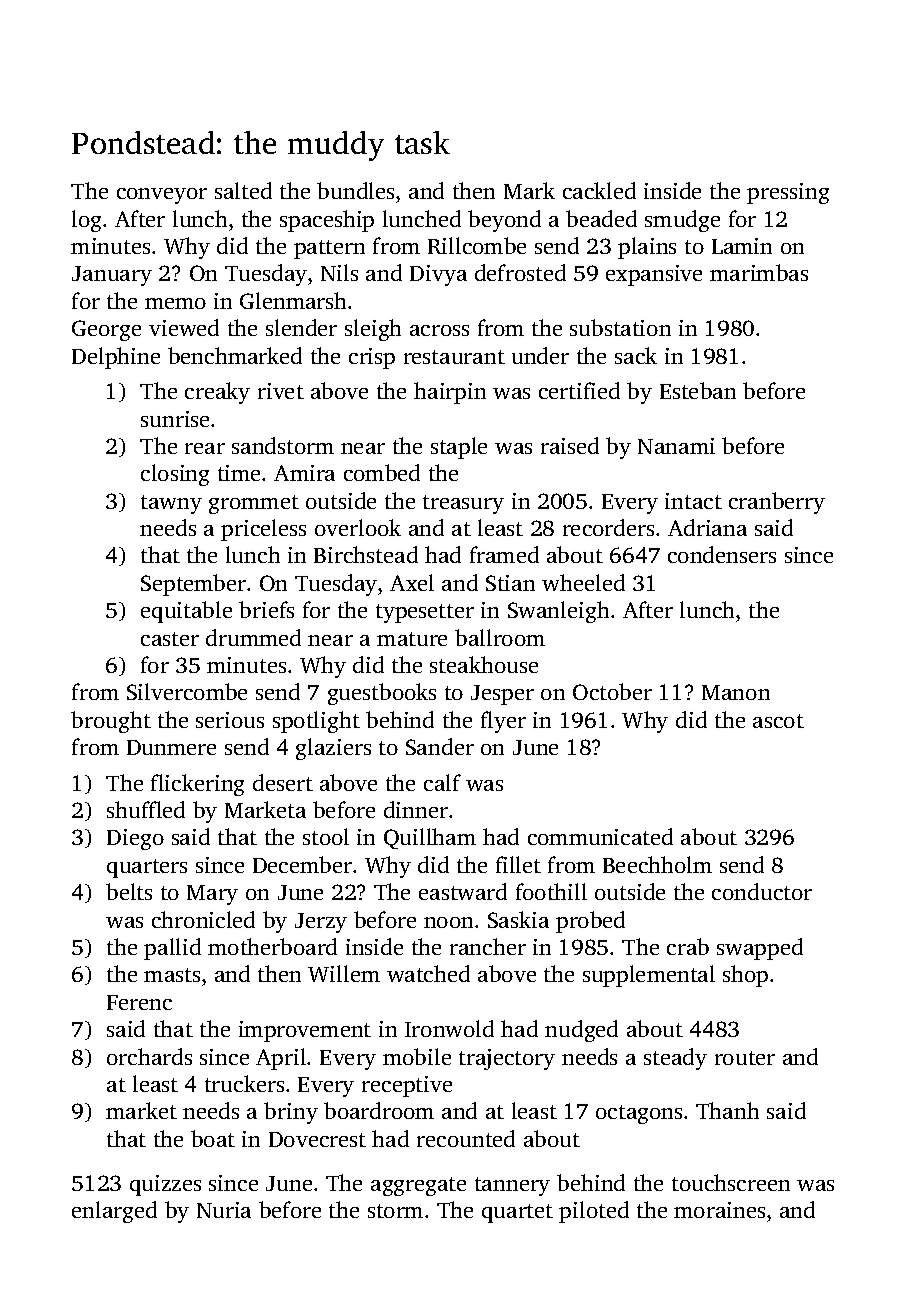  What do you see at coordinates (599, 190) in the screenshot?
I see `cackled` at bounding box center [599, 190].
